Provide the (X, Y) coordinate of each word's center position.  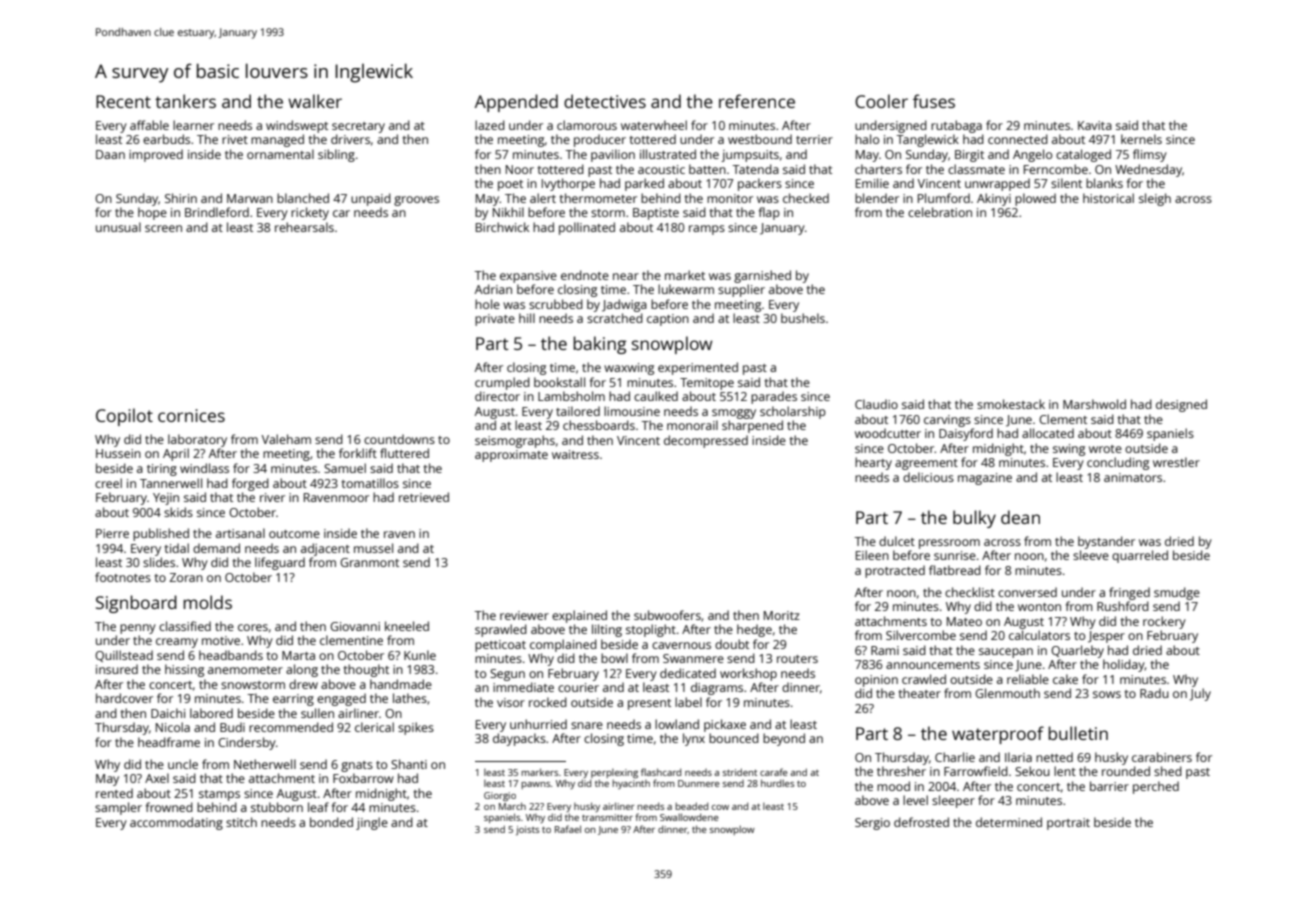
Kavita (1095, 125)
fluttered (404, 453)
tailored (578, 411)
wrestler (1176, 462)
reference (757, 101)
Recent (123, 101)
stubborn (277, 807)
